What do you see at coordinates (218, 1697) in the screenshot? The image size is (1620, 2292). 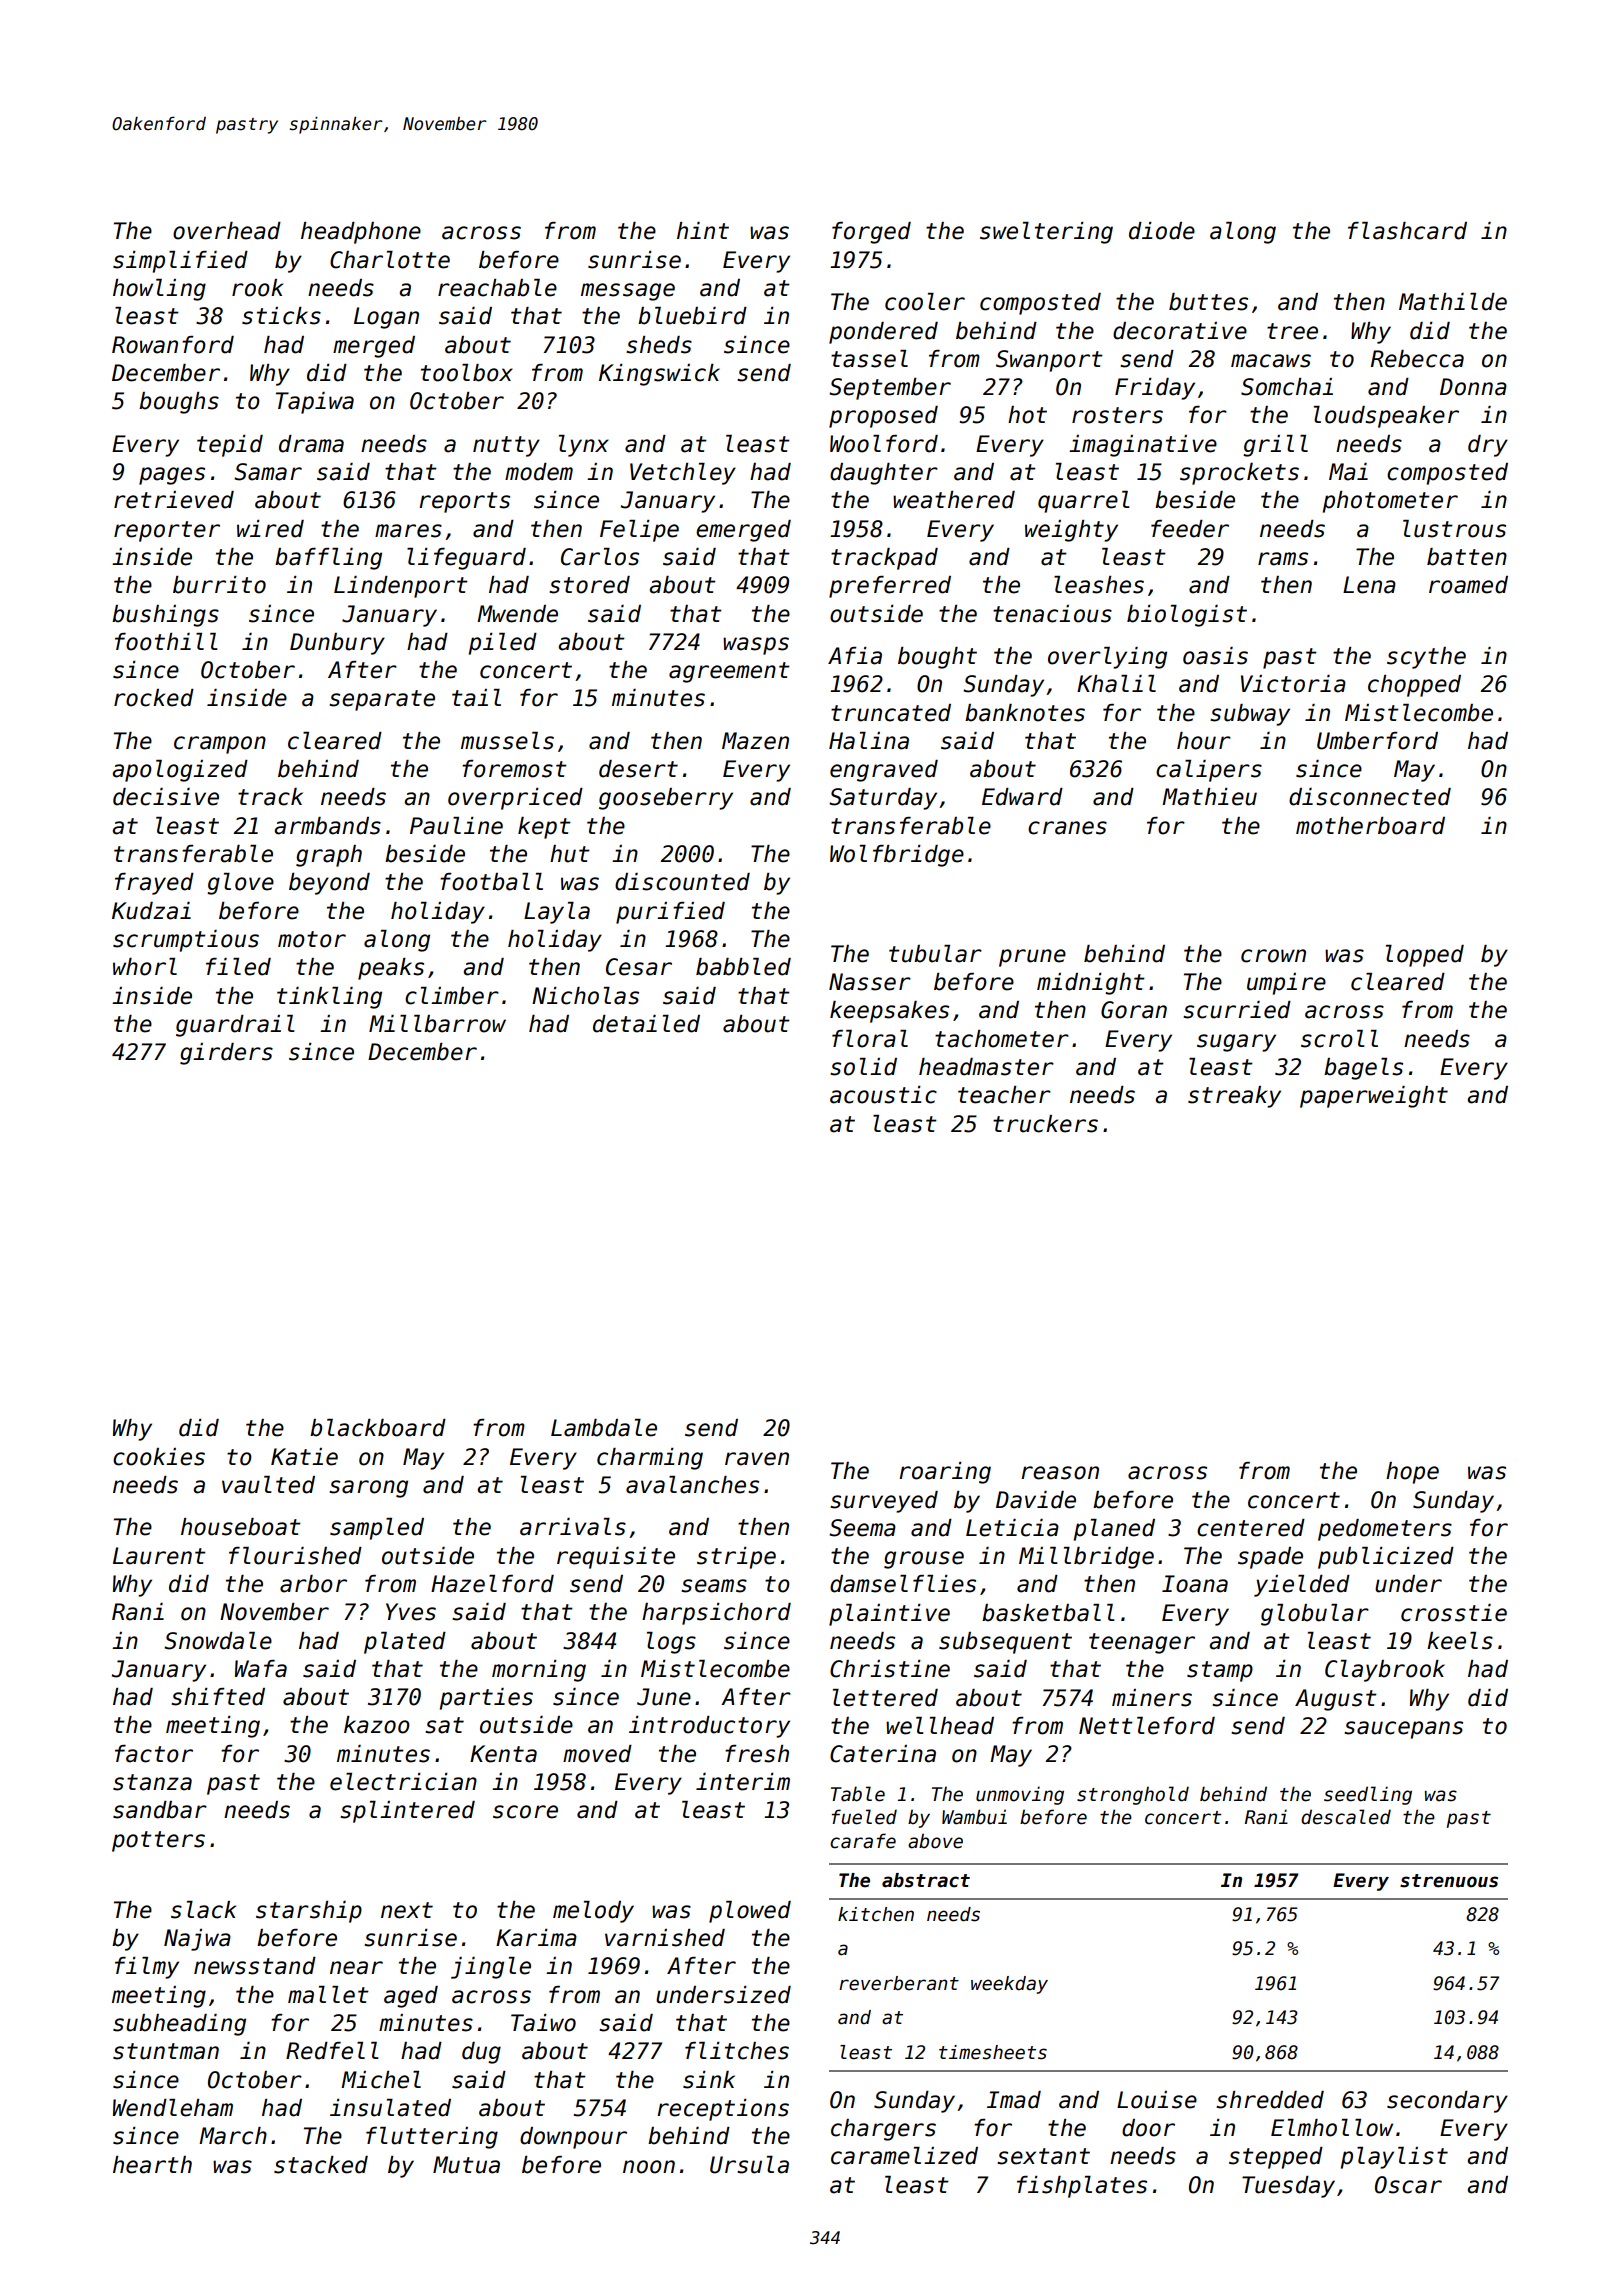 I see `shifted` at bounding box center [218, 1697].
